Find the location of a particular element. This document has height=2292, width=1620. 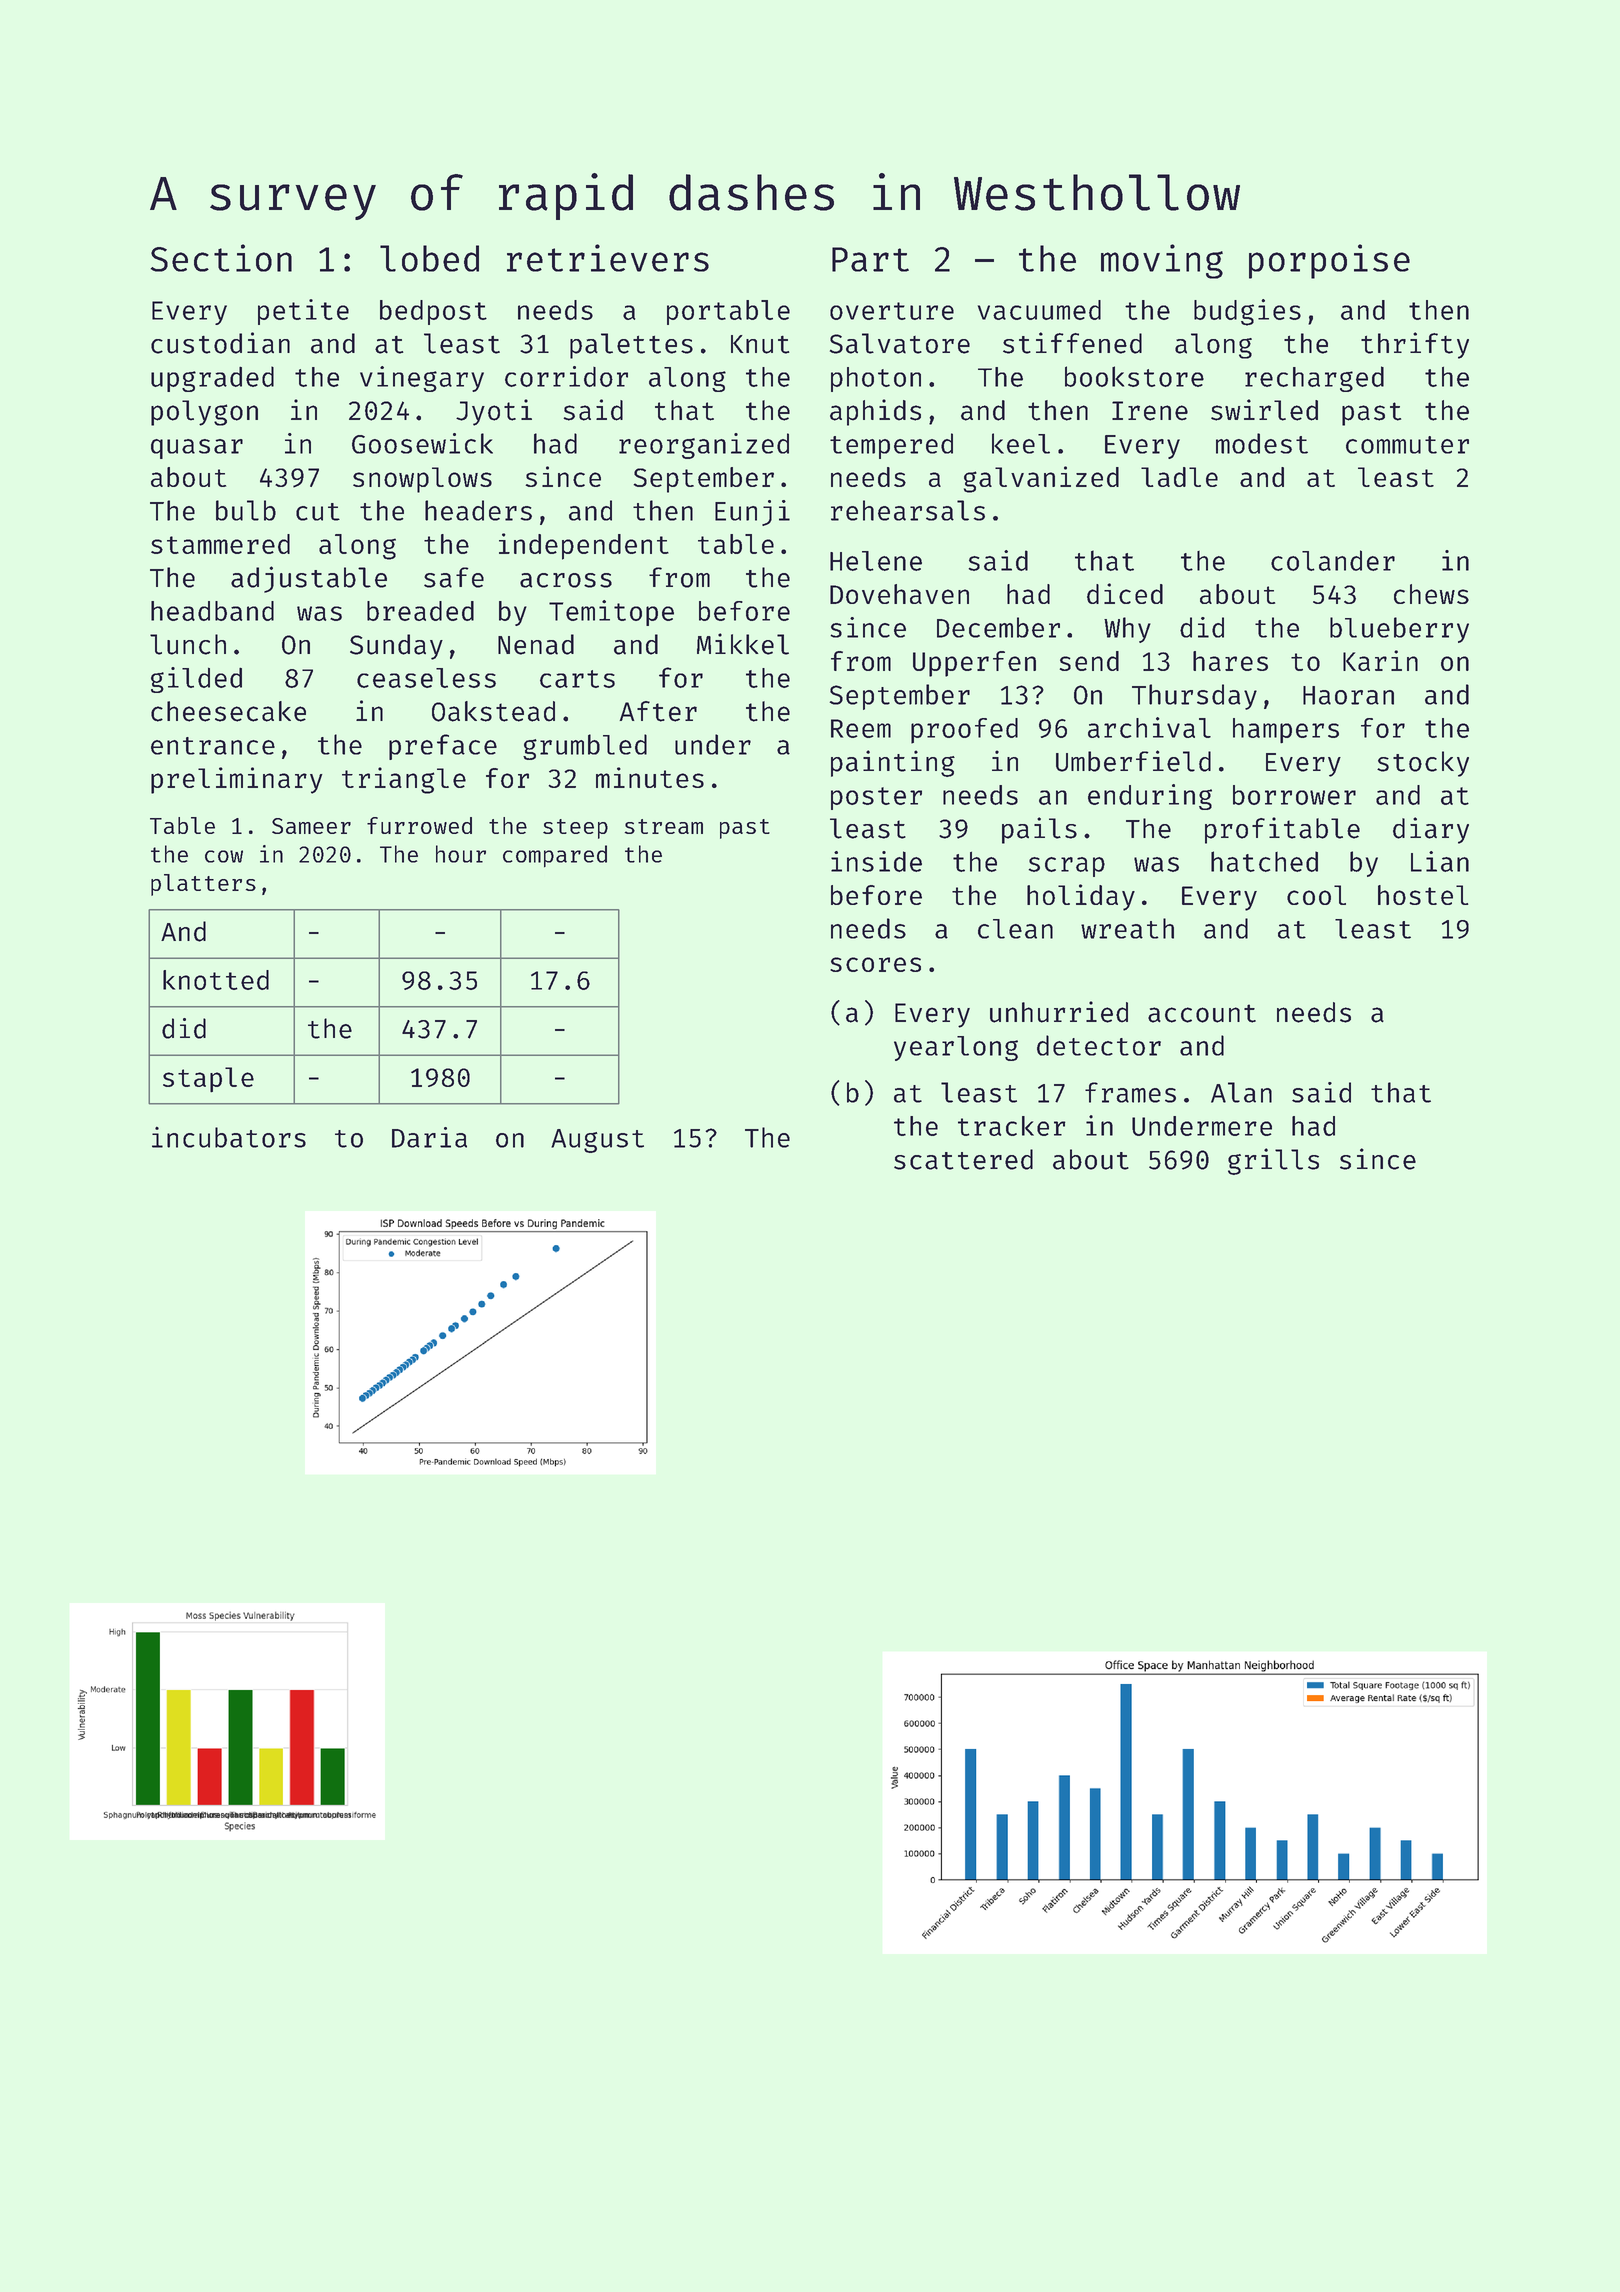

tracker is located at coordinates (1012, 1126).
